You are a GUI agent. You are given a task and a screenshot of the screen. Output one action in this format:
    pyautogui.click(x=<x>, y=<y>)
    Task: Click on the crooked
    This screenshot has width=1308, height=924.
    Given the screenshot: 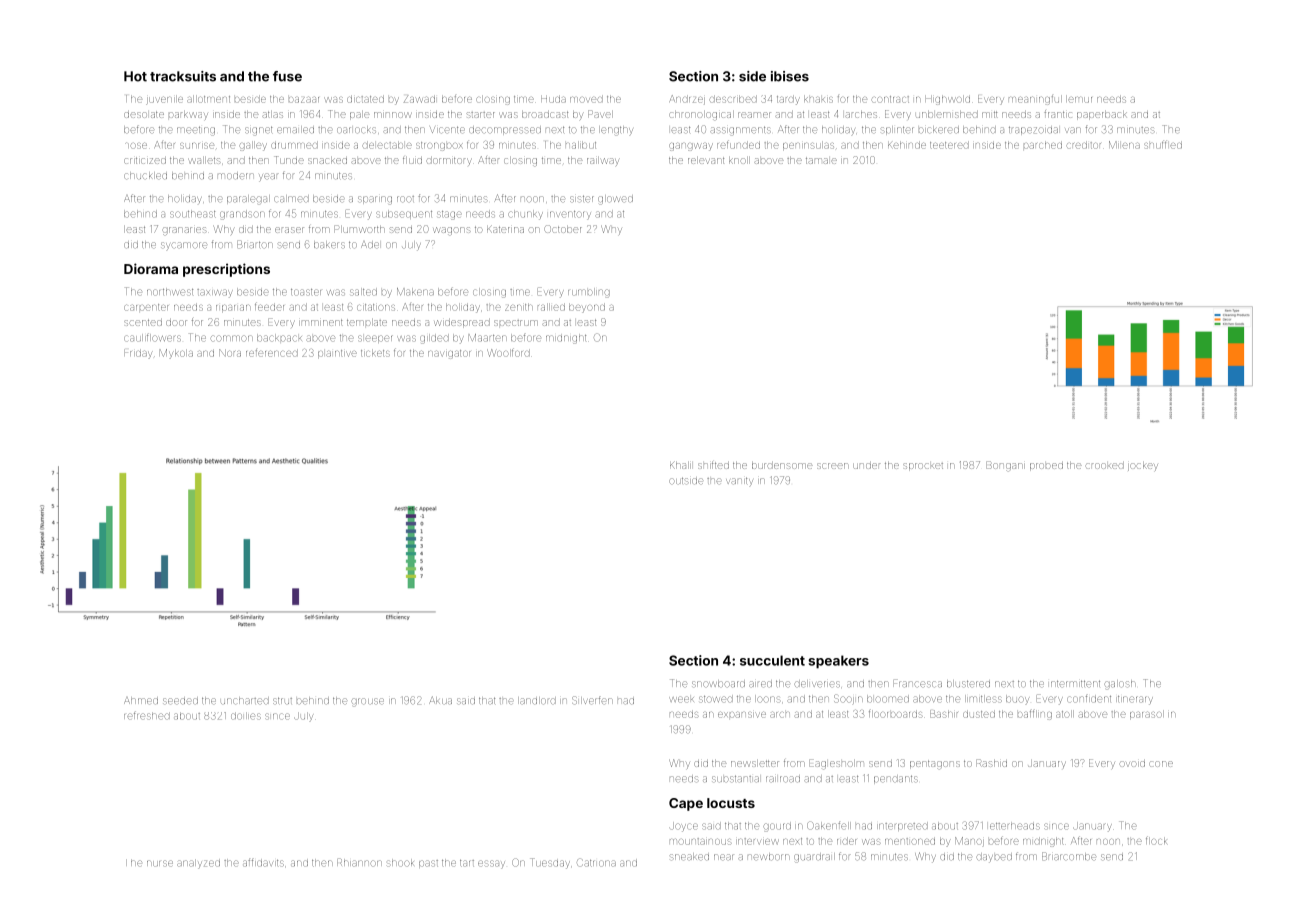 What is the action you would take?
    pyautogui.click(x=1105, y=465)
